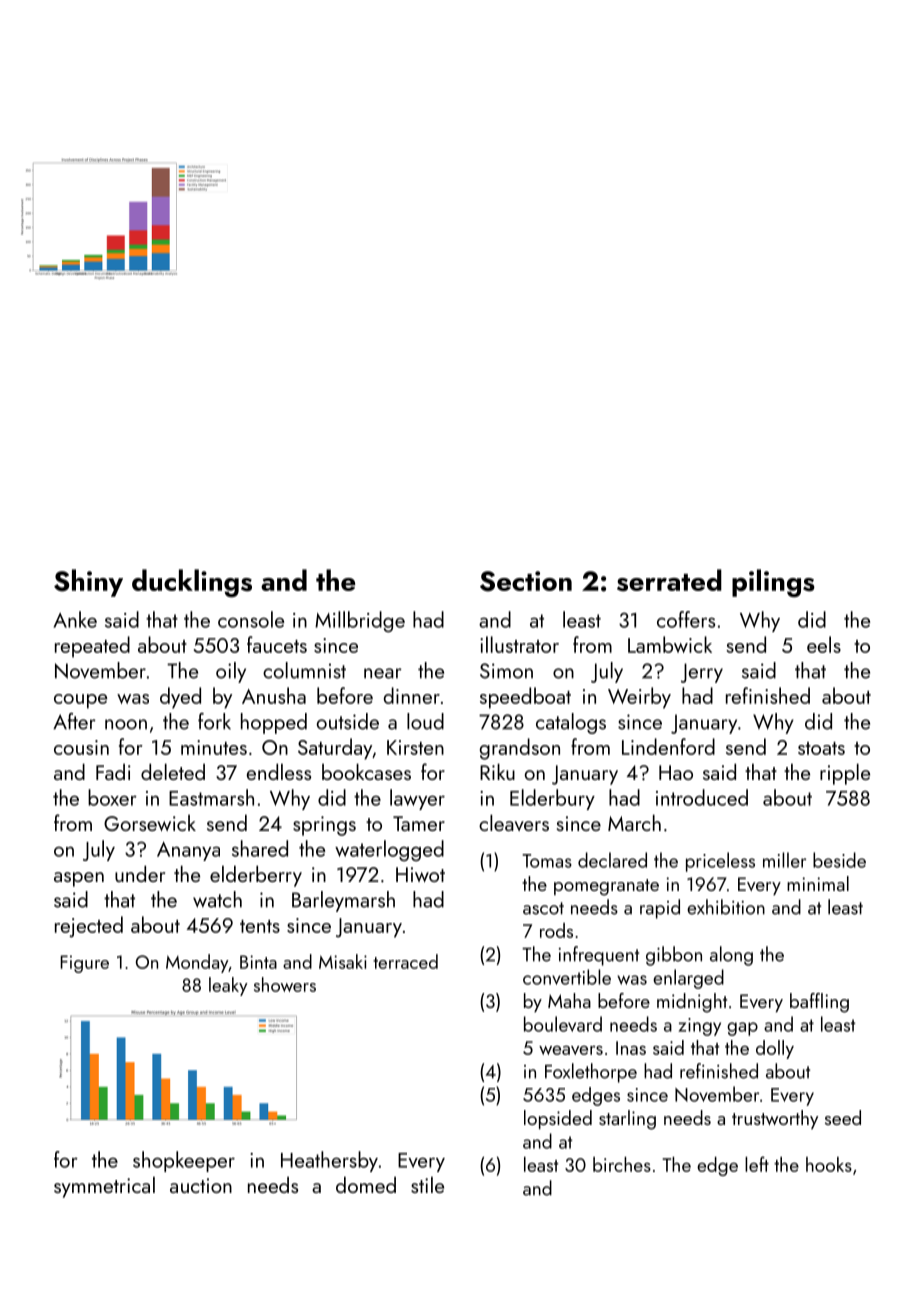 The width and height of the screenshot is (924, 1314). I want to click on Heathersby, so click(329, 1161).
